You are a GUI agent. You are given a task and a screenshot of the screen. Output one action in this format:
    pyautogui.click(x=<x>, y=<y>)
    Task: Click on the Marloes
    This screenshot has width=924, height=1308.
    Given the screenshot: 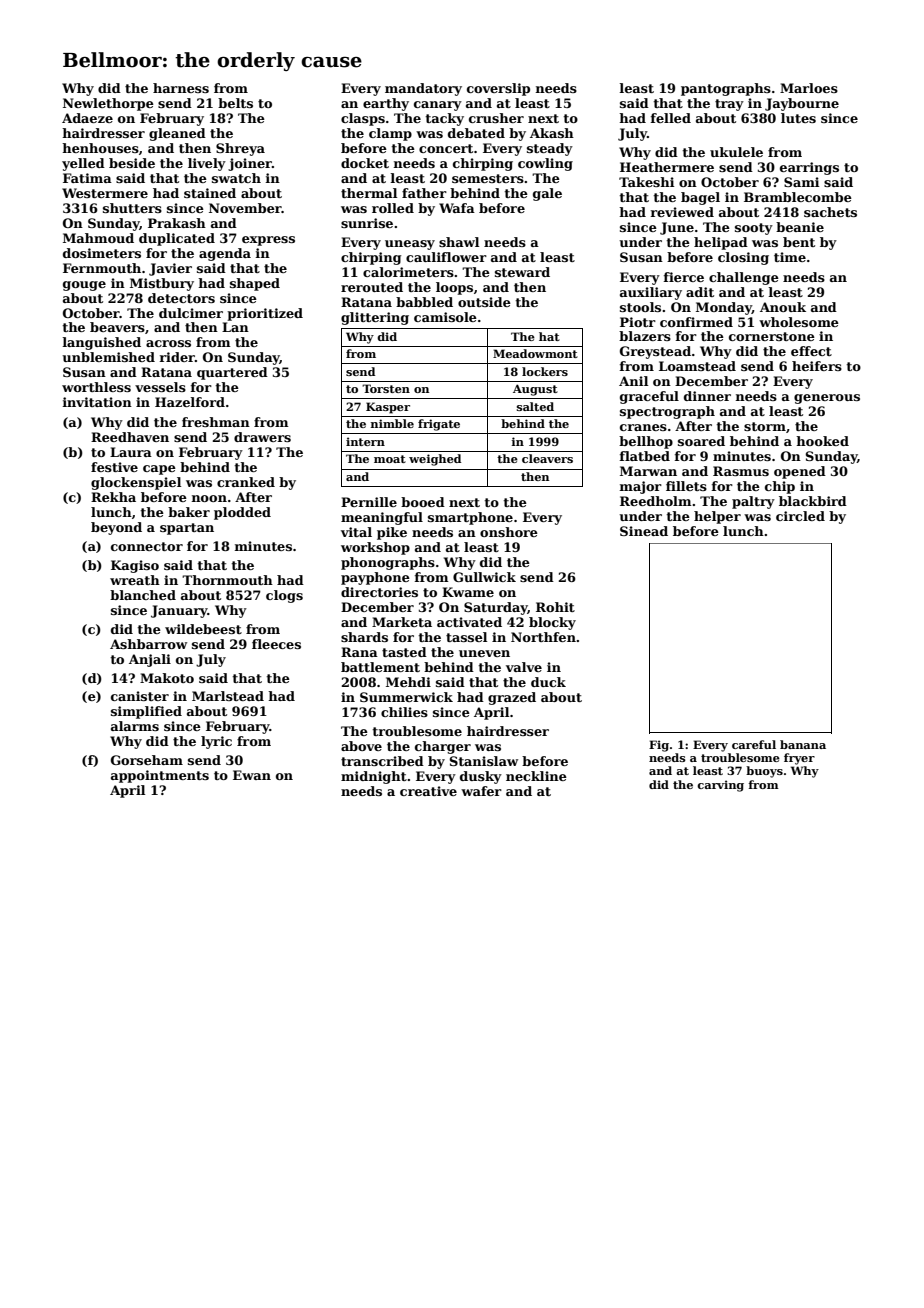 What is the action you would take?
    pyautogui.click(x=809, y=88)
